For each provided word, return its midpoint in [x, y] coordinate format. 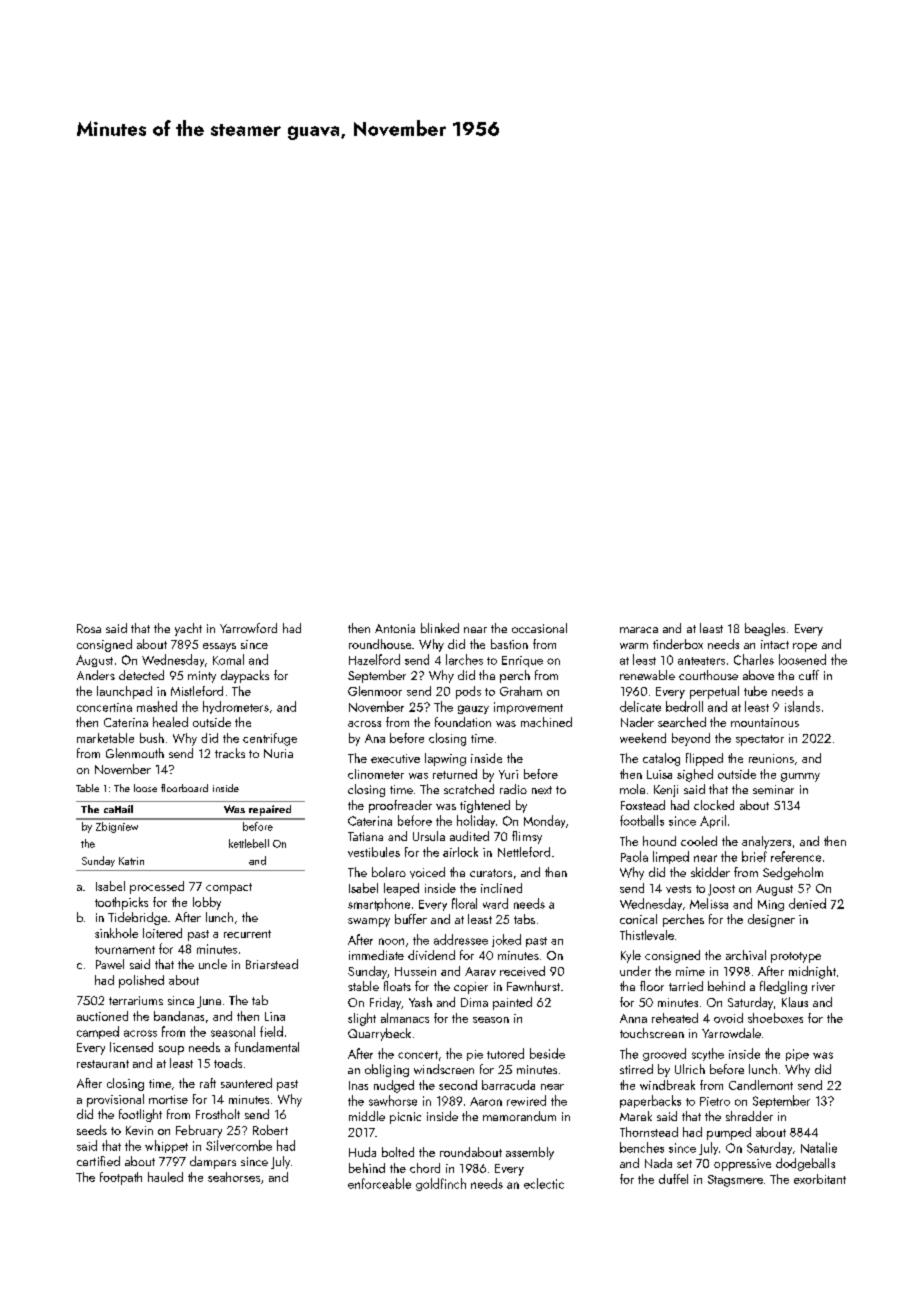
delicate [640, 706]
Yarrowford [248, 628]
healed [170, 722]
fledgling [783, 987]
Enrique [522, 661]
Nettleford [524, 852]
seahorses [234, 1177]
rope [805, 647]
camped [98, 1032]
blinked [440, 628]
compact [229, 888]
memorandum [519, 1116]
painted [512, 1003]
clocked [714, 805]
